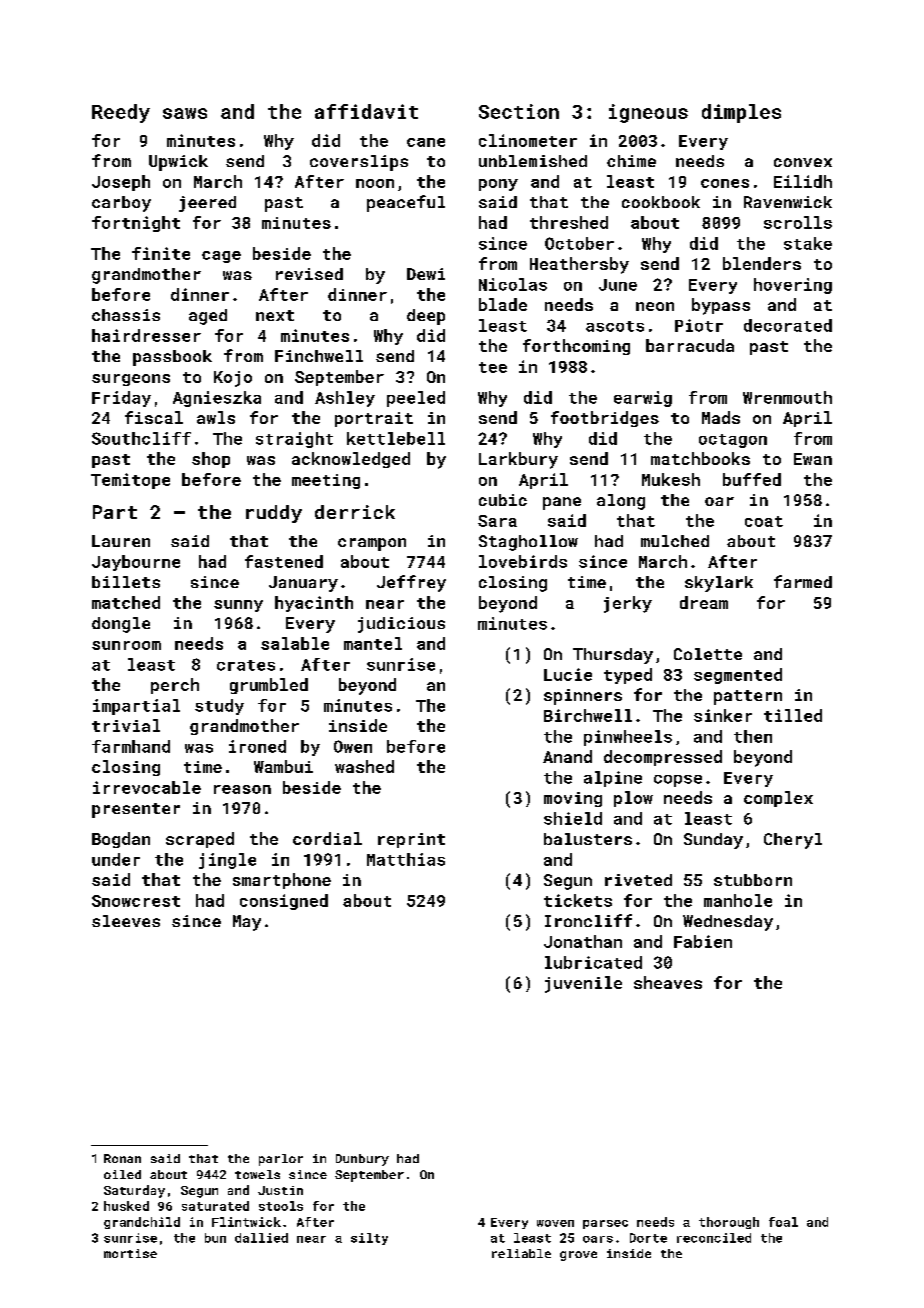 Image resolution: width=924 pixels, height=1308 pixels. I want to click on sleeves, so click(126, 921).
